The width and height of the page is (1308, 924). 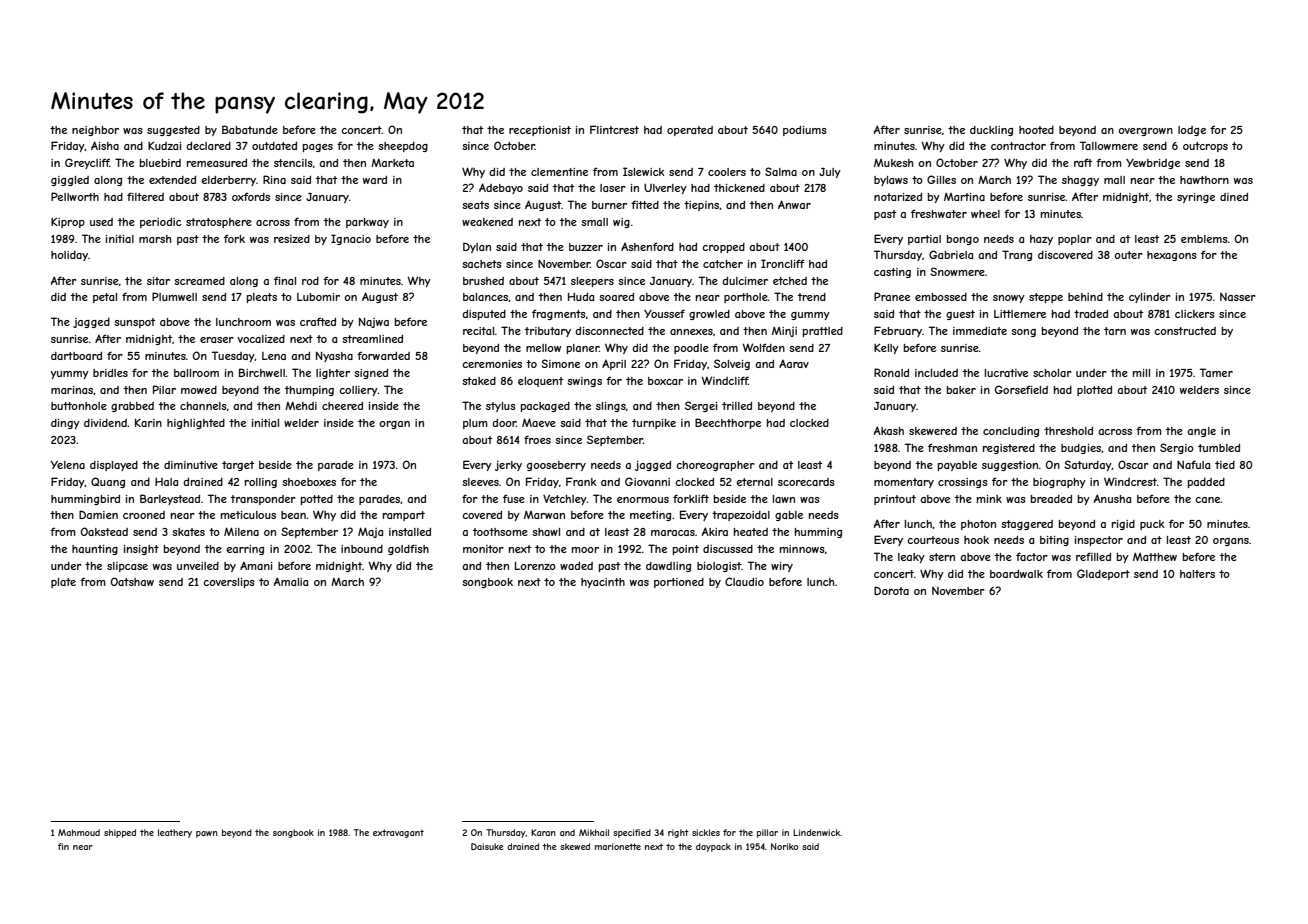 I want to click on Marwan, so click(x=544, y=515).
